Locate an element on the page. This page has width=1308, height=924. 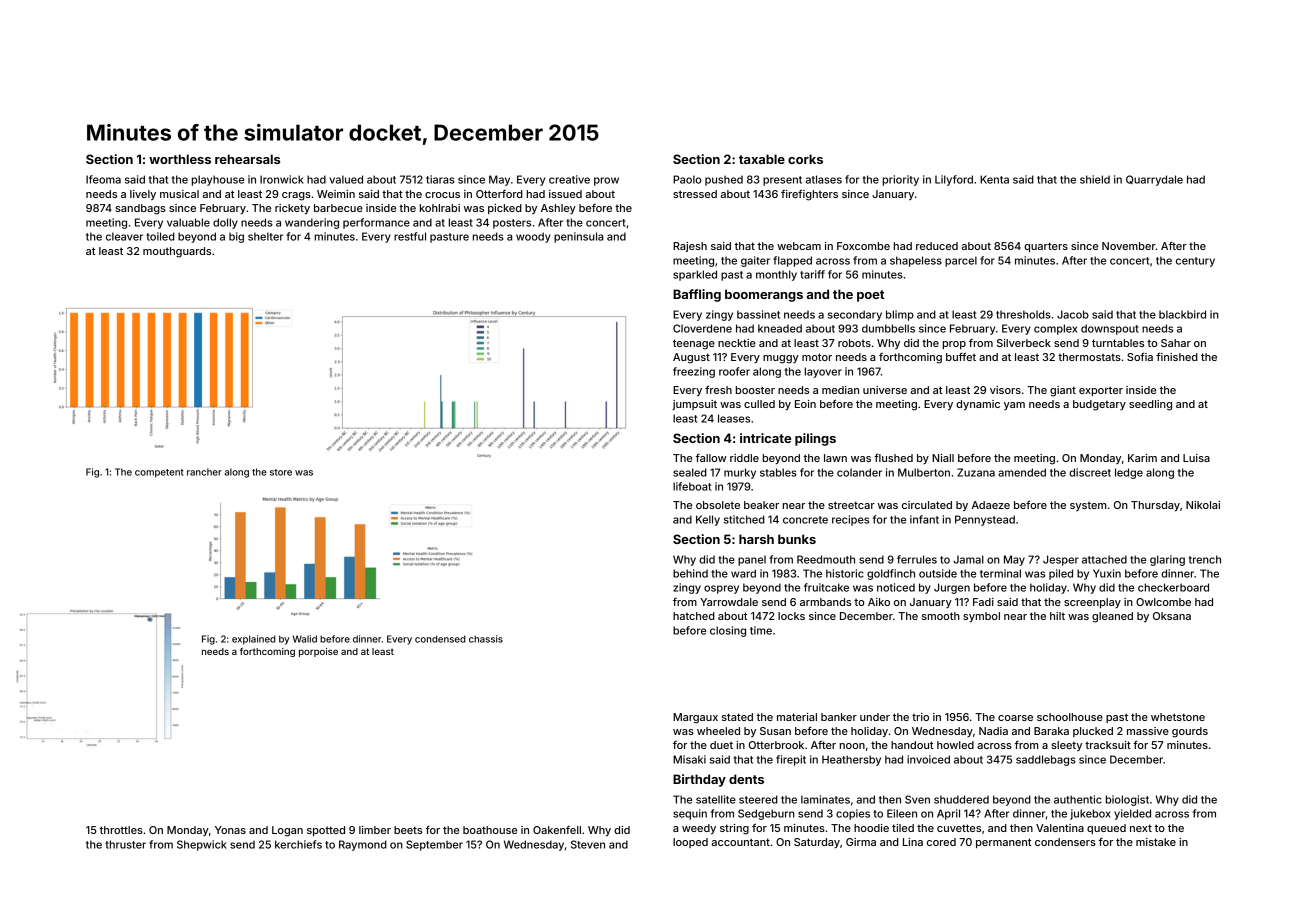
taxable is located at coordinates (762, 159).
